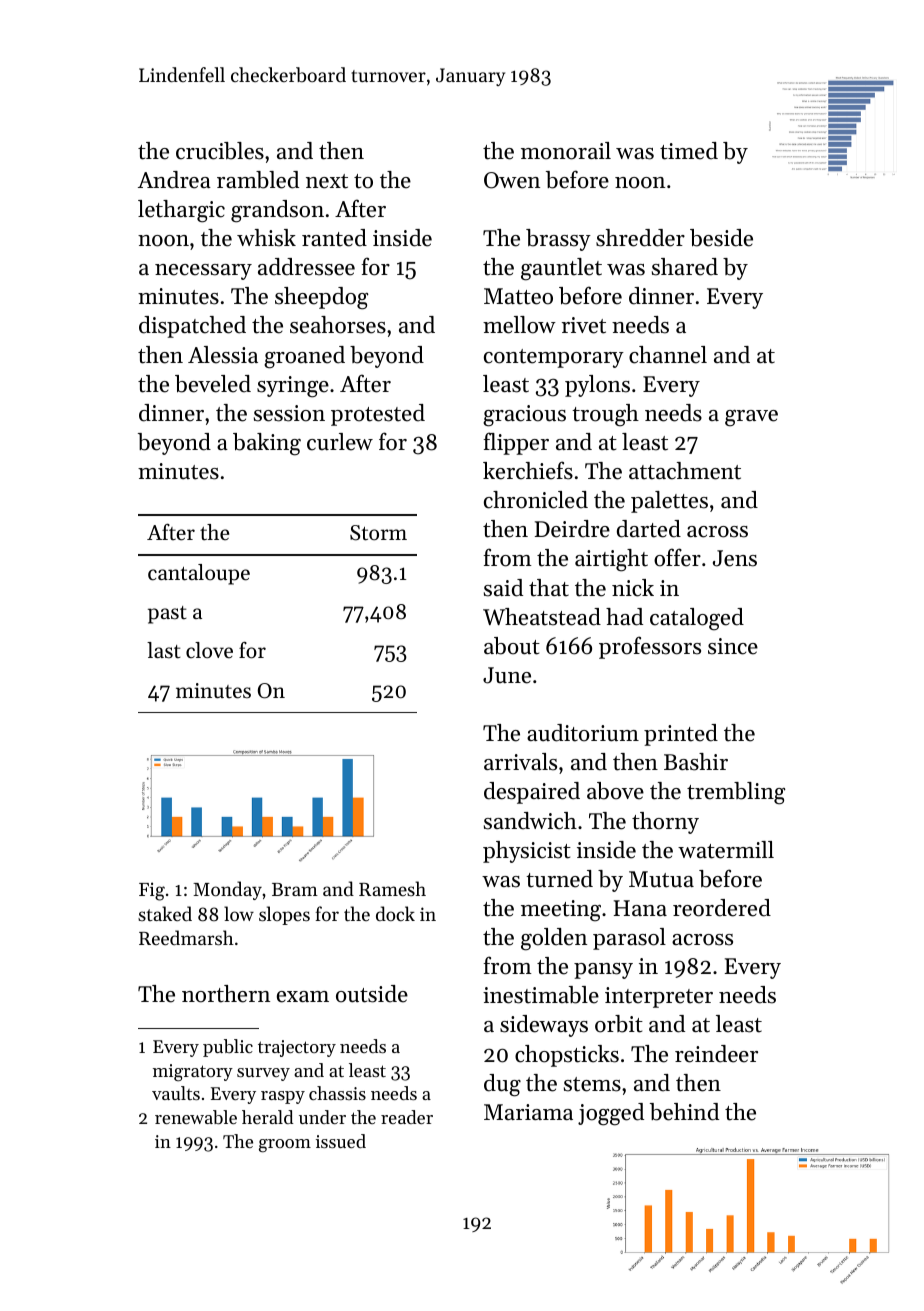 The width and height of the screenshot is (924, 1311). Describe the element at coordinates (297, 1048) in the screenshot. I see `trajectory` at that location.
